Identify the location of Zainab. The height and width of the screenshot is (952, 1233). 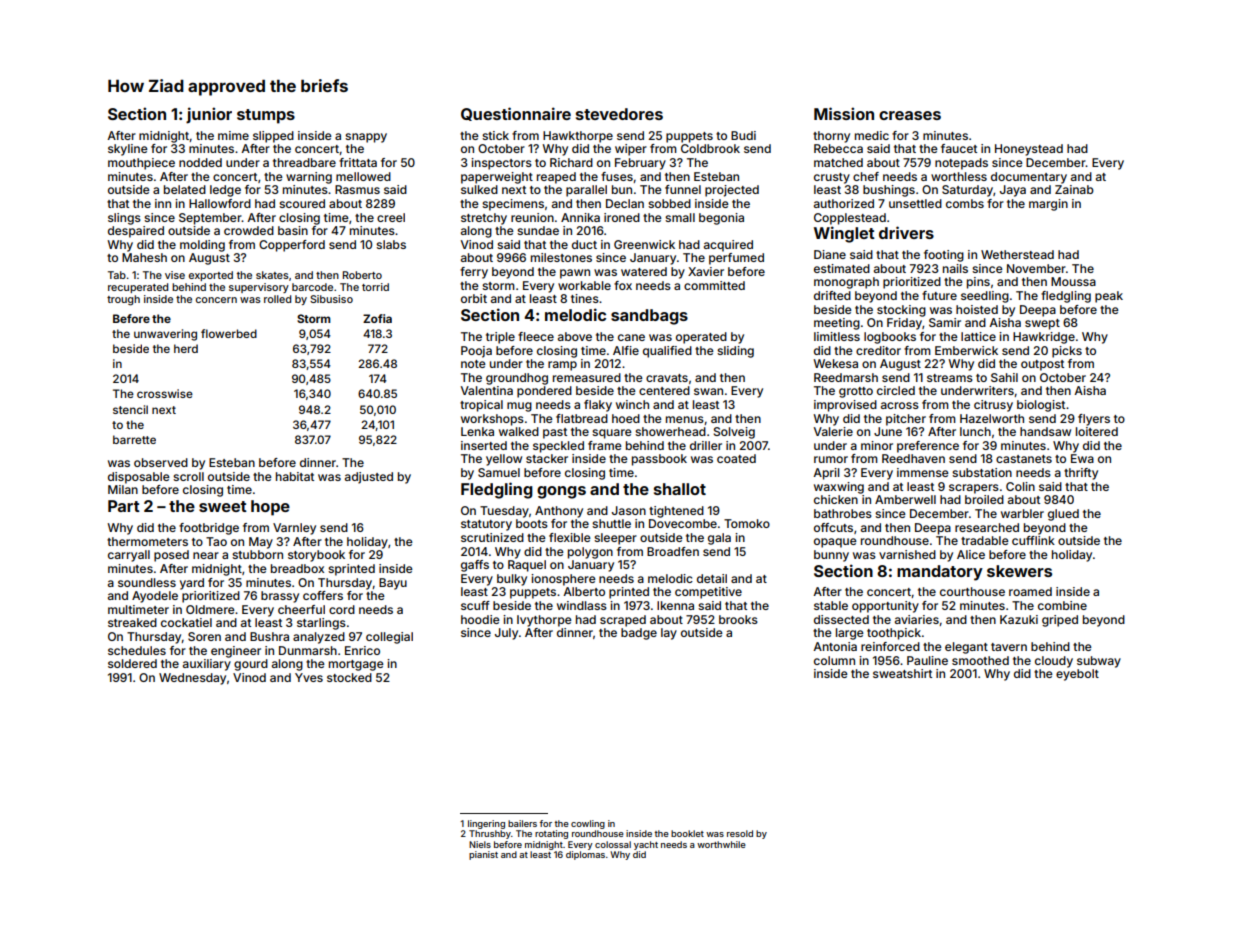
(1074, 189).
